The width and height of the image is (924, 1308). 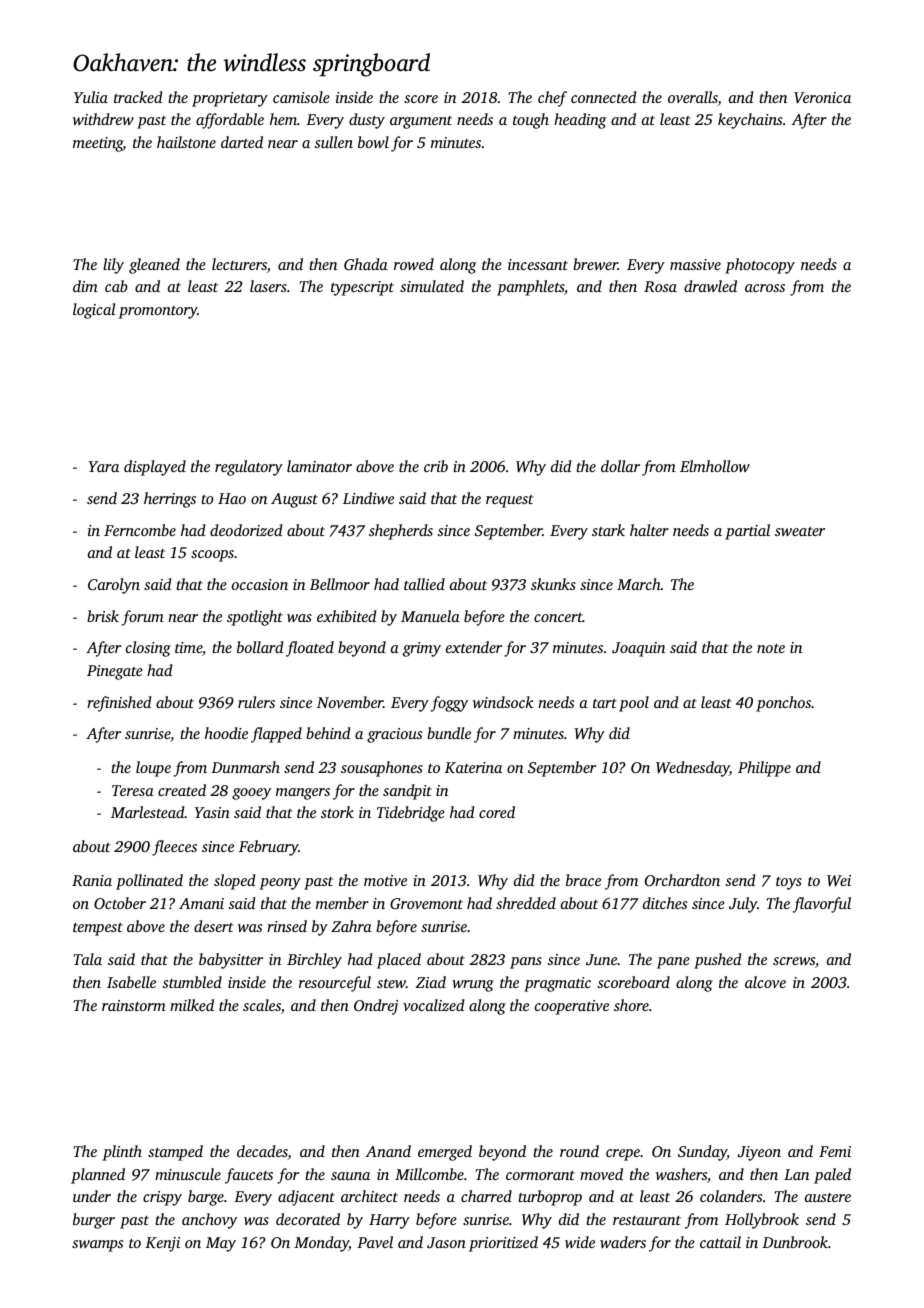 What do you see at coordinates (158, 312) in the image?
I see `promontory` at bounding box center [158, 312].
